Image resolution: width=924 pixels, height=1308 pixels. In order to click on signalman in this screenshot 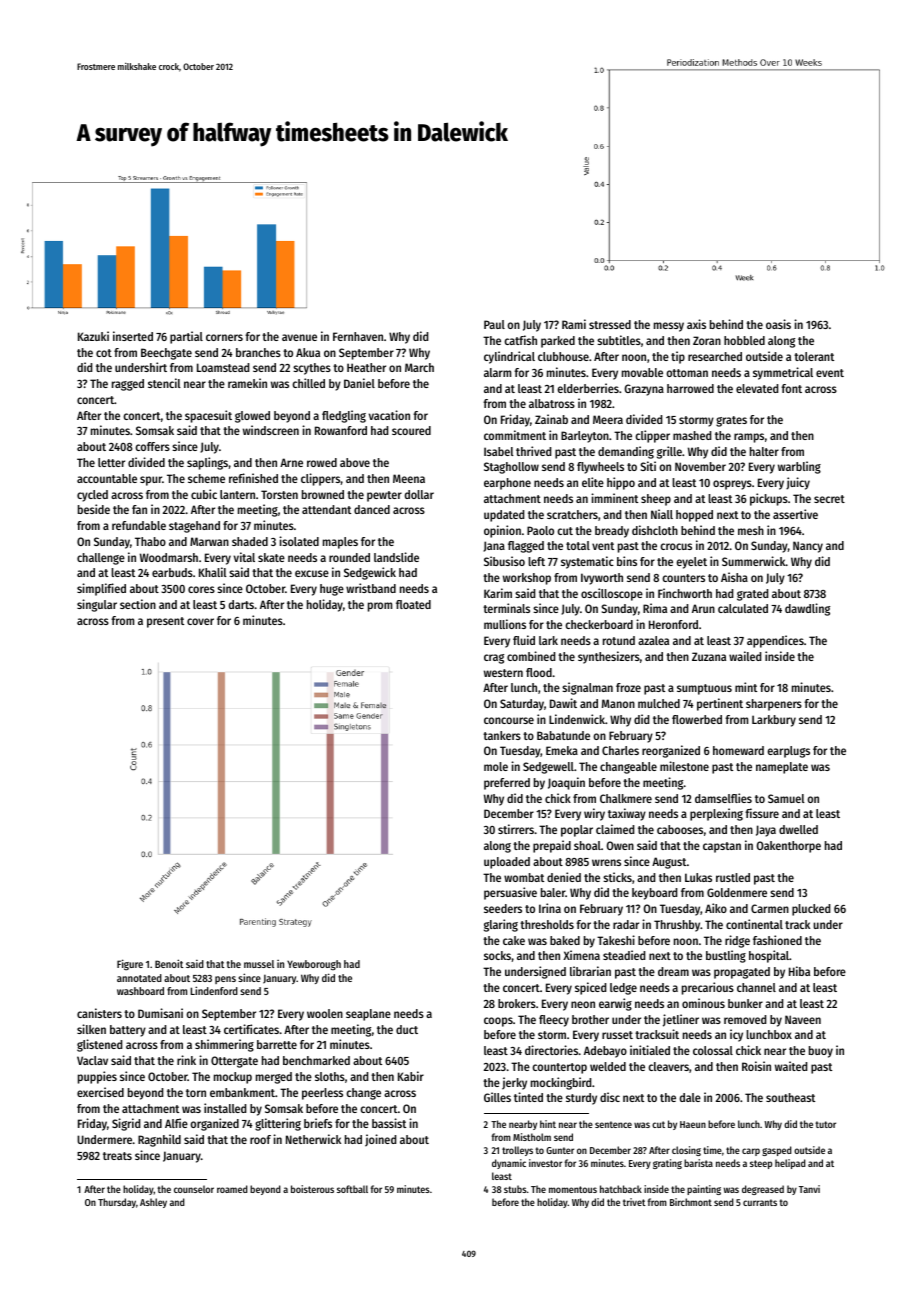, I will do `click(587, 688)`.
